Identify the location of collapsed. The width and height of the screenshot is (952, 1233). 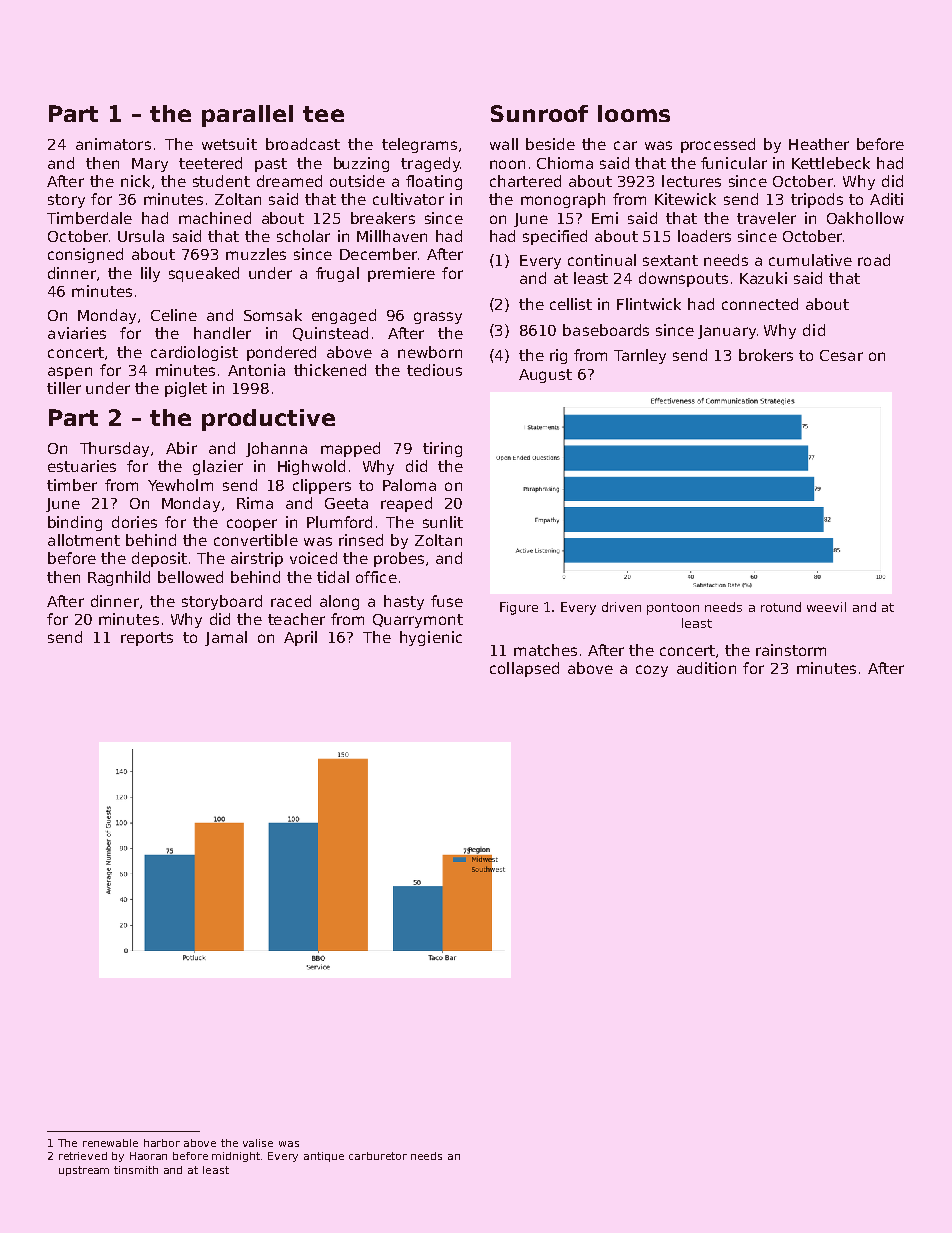
(524, 669).
